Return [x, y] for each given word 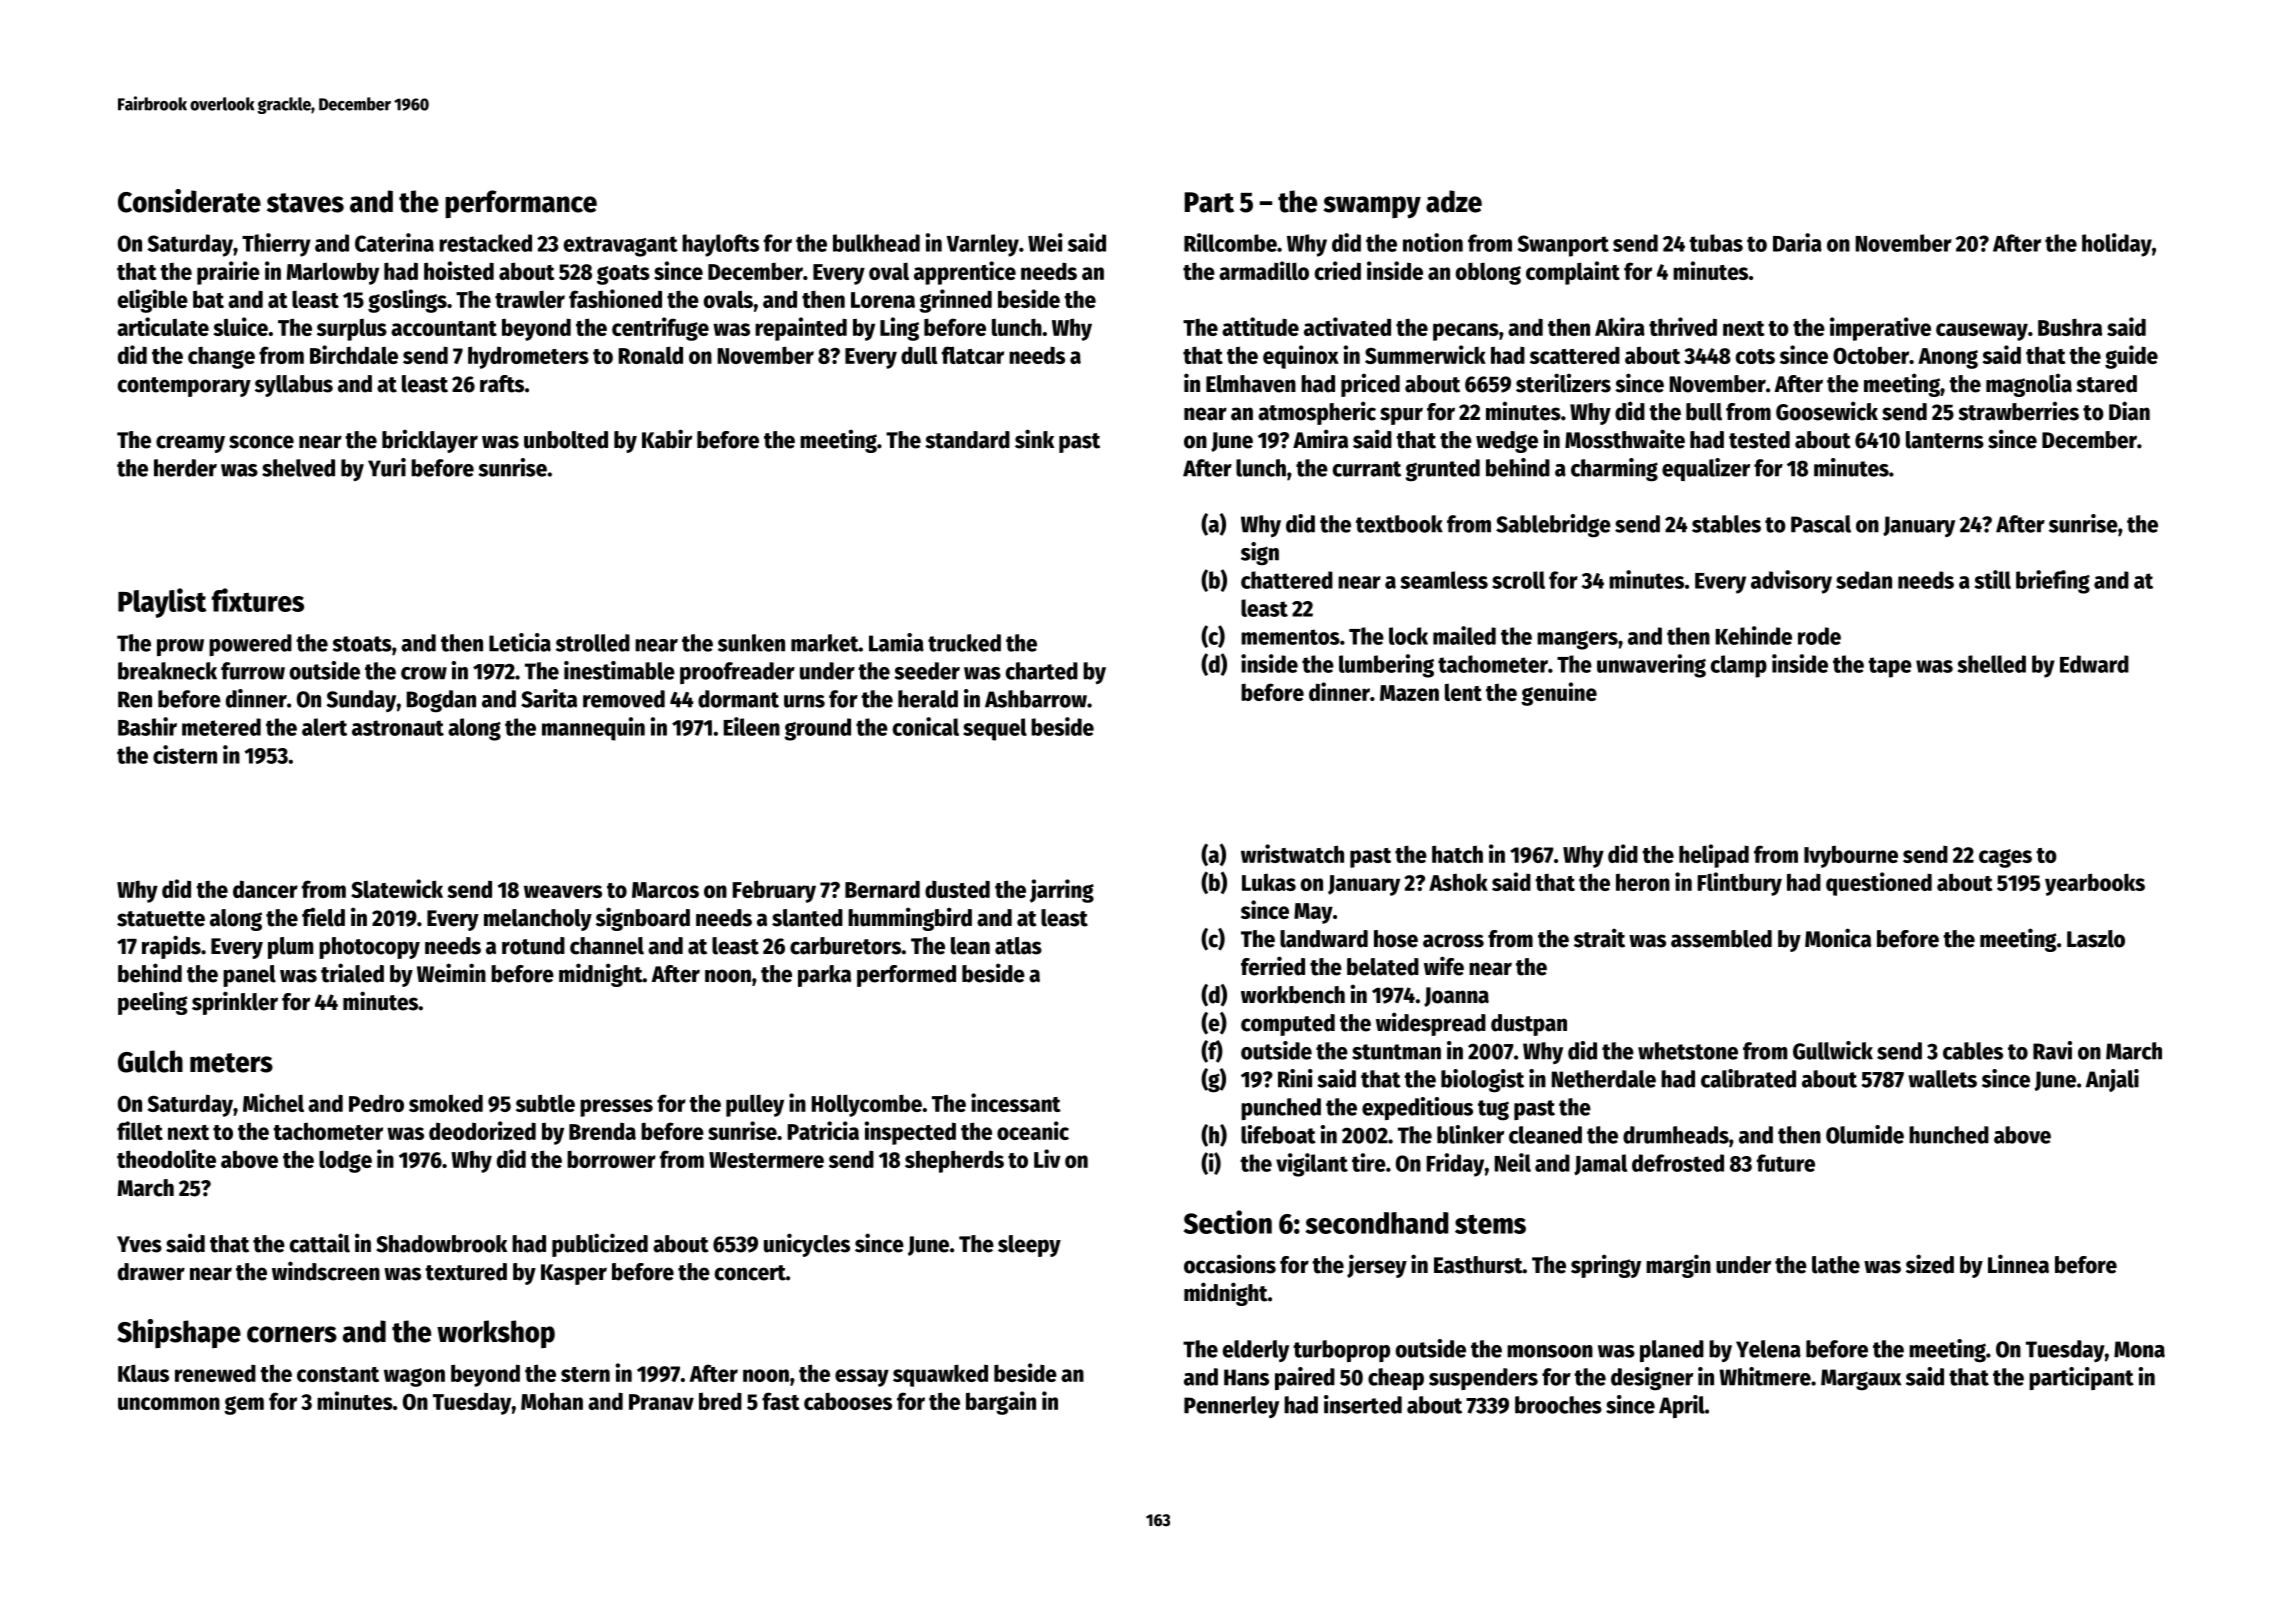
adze [1454, 201]
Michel [273, 1102]
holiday [2117, 245]
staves [305, 203]
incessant [1015, 1102]
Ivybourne [1851, 856]
